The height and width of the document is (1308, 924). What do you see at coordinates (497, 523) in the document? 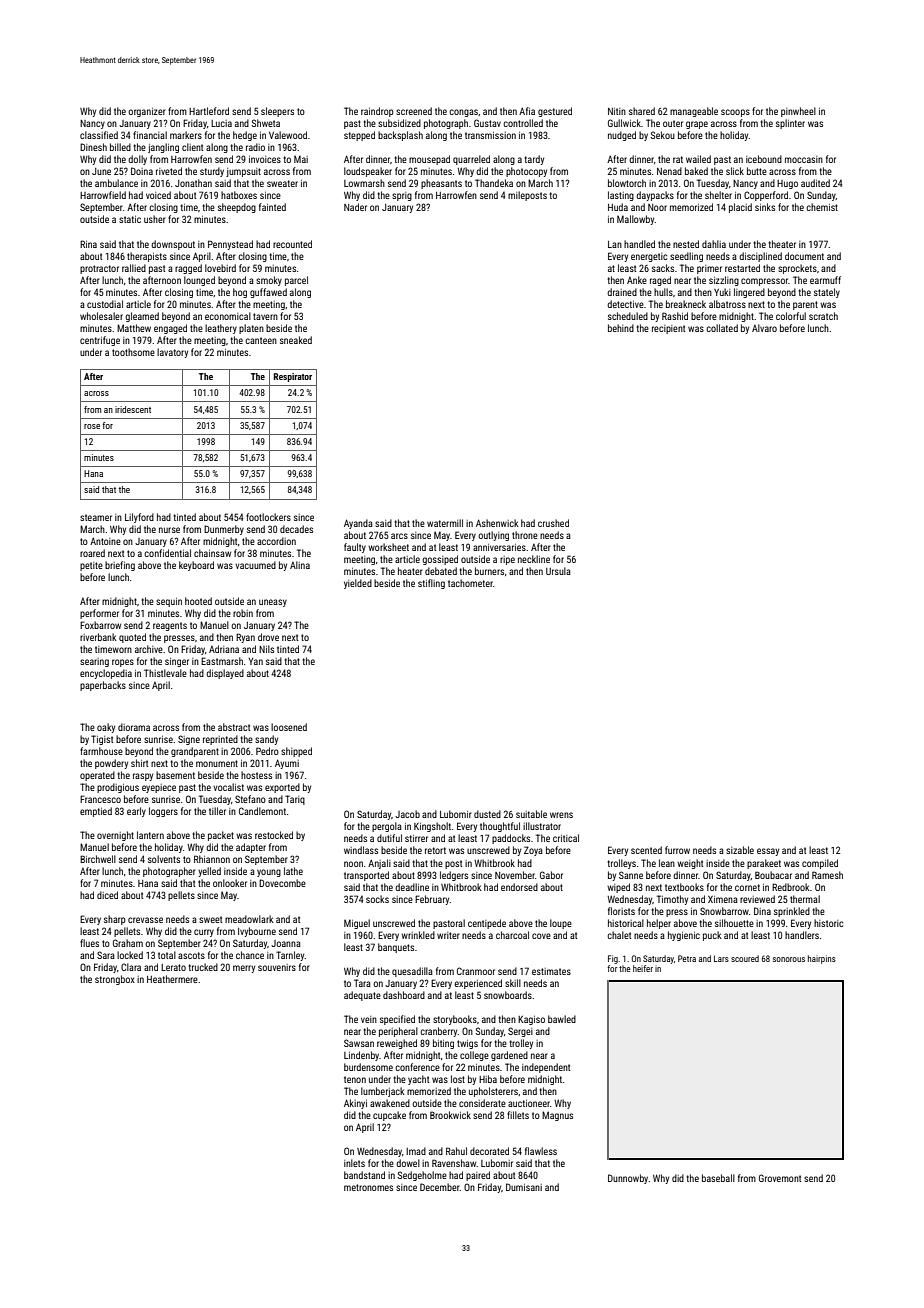
I see `Ashenwick` at bounding box center [497, 523].
